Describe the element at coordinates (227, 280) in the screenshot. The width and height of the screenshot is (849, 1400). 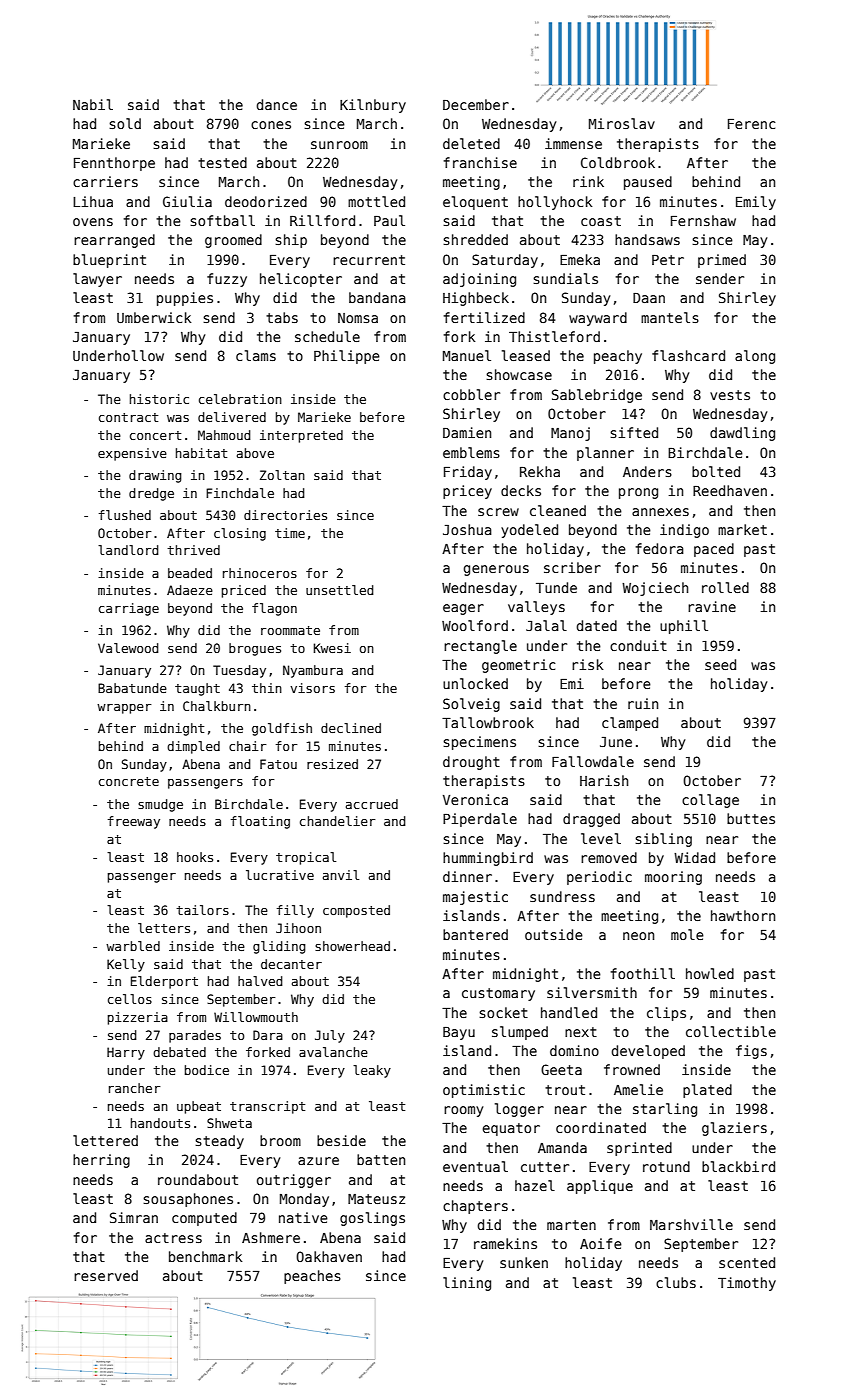
I see `fuzzy` at that location.
